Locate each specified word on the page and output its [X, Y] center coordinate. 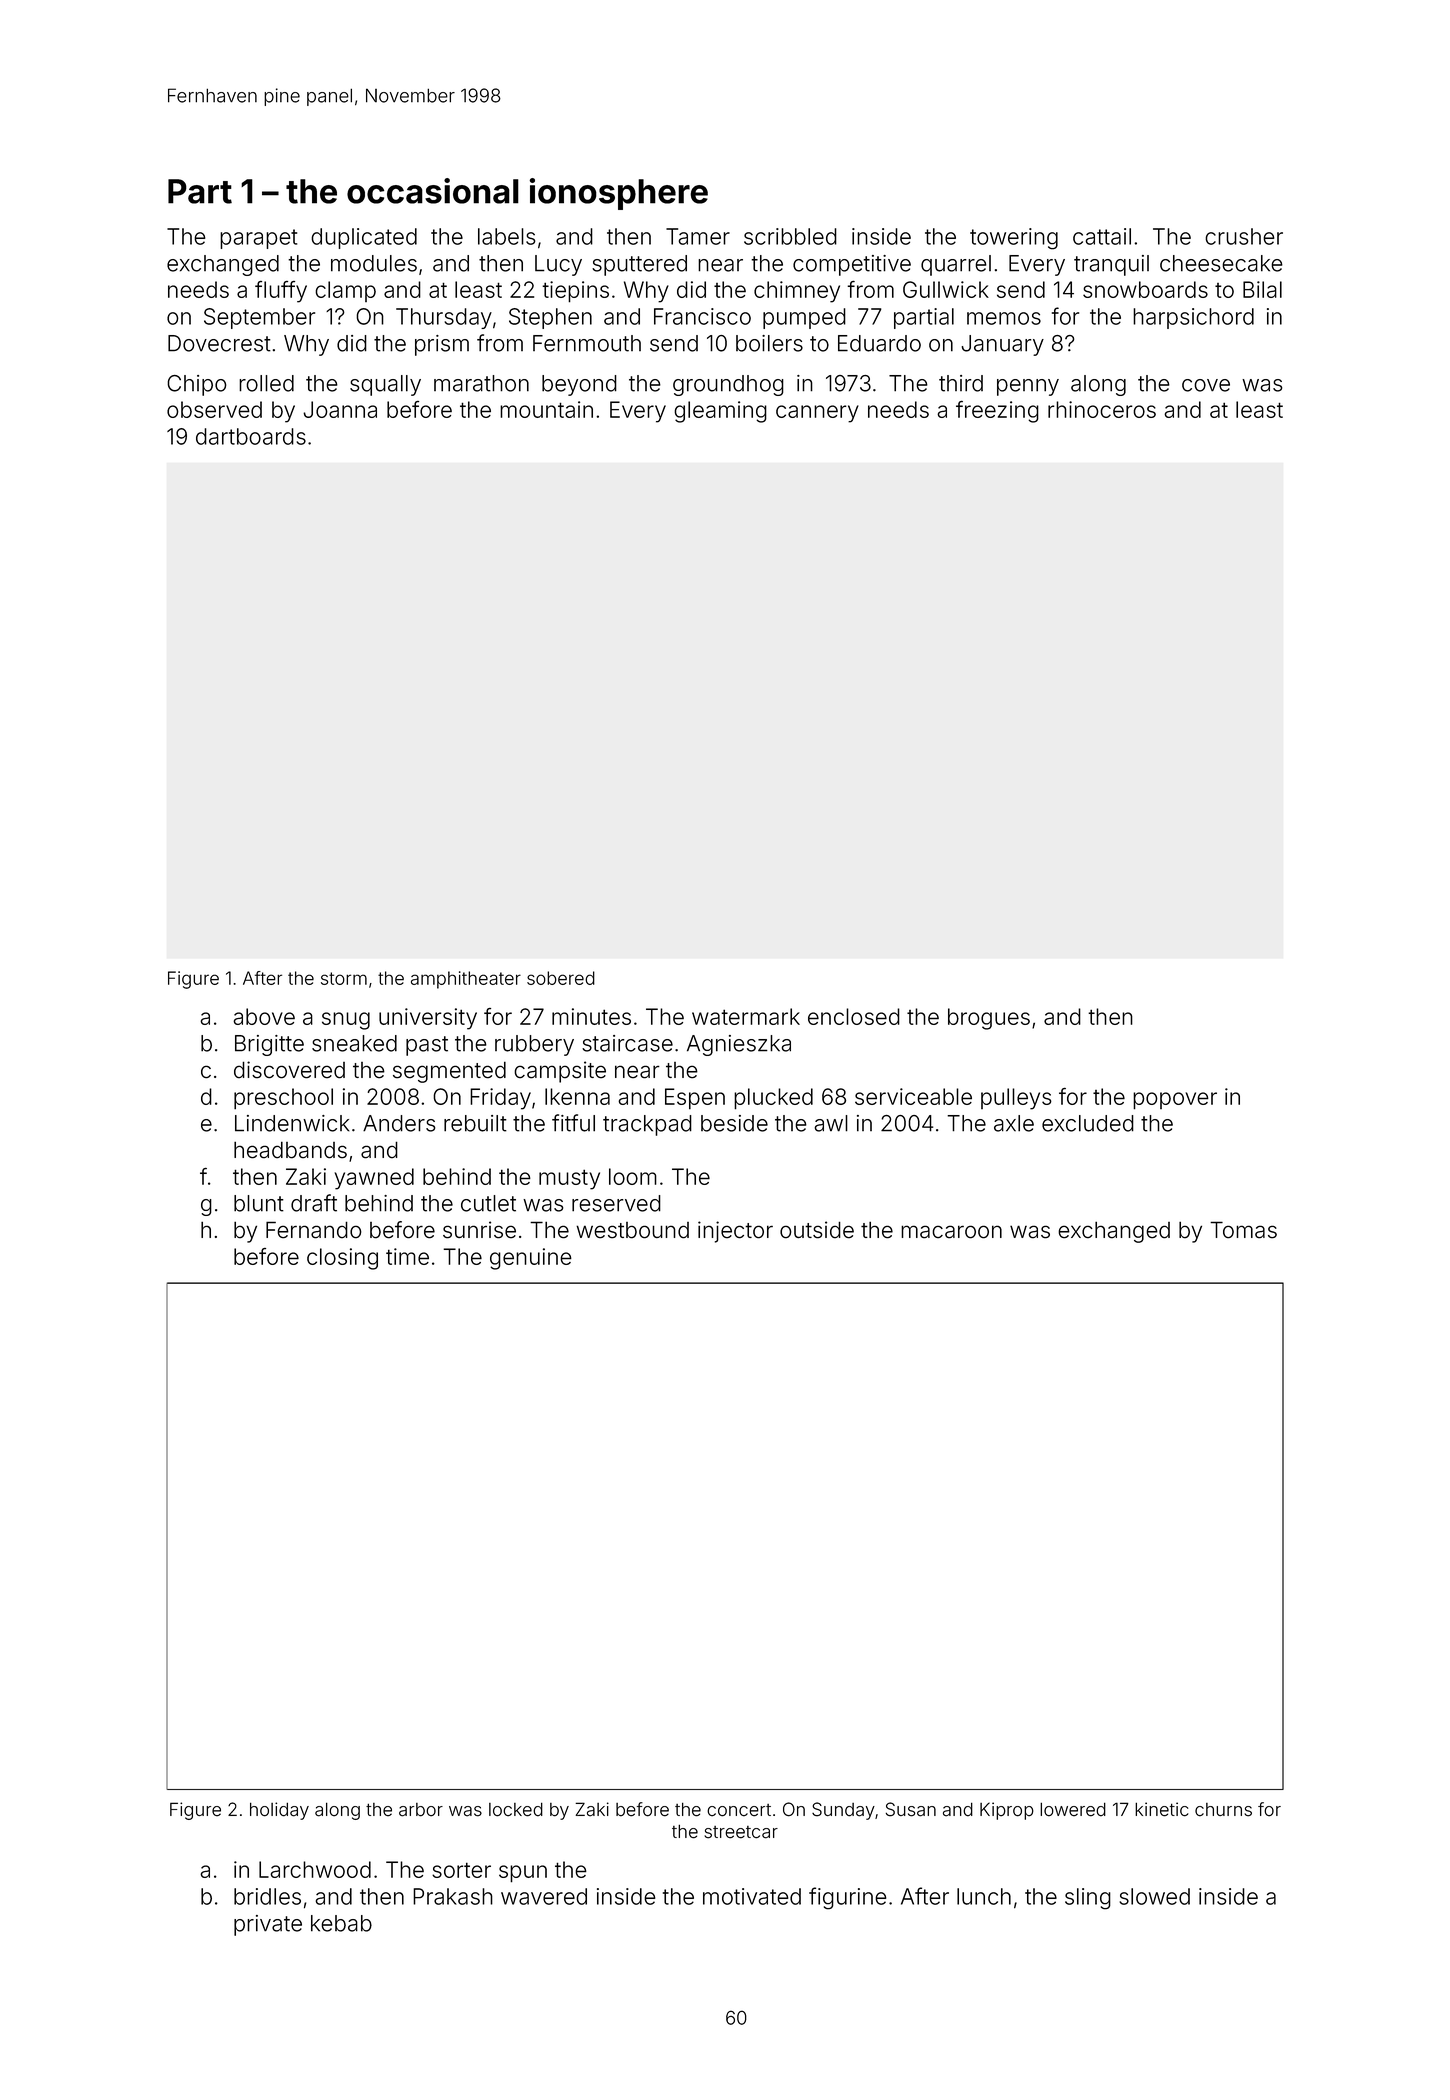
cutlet [488, 1203]
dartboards [251, 436]
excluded [1088, 1123]
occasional [433, 191]
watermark [746, 1016]
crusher [1244, 236]
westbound [632, 1230]
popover [1175, 1101]
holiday [279, 1811]
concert [739, 1810]
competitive [852, 265]
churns [1223, 1810]
